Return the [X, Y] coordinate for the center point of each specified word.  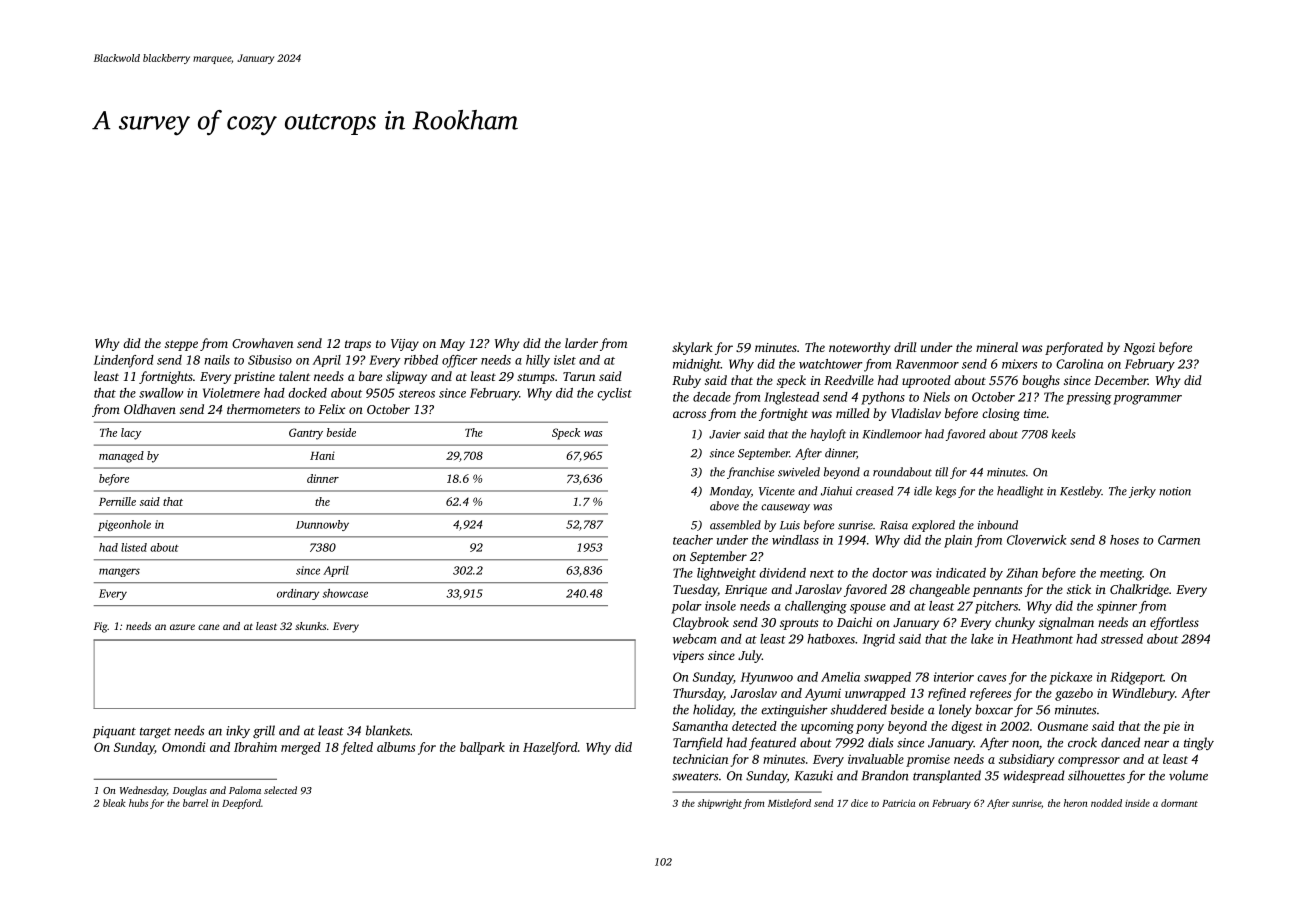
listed [134, 547]
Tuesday [695, 590]
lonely [955, 710]
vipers [688, 657]
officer [460, 361]
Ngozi [1139, 349]
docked [307, 393]
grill [264, 731]
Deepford [241, 804]
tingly [1199, 743]
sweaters [695, 777]
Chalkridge [1139, 590]
